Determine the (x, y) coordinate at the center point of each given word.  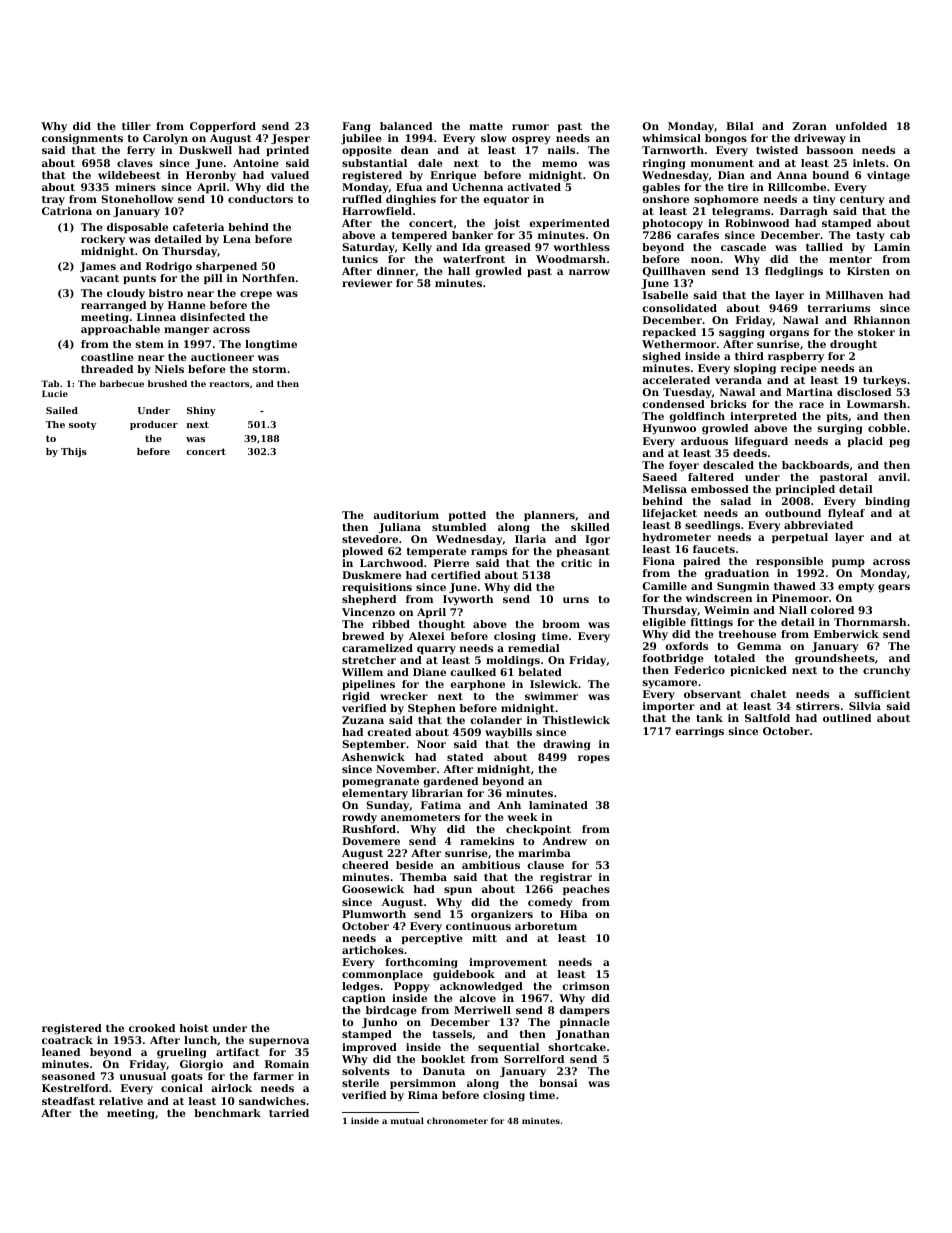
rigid (356, 697)
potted (467, 516)
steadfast (68, 1101)
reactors (229, 384)
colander (496, 720)
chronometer (457, 1120)
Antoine (256, 163)
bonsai (558, 1083)
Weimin (726, 610)
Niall (793, 610)
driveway (820, 139)
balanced (406, 126)
